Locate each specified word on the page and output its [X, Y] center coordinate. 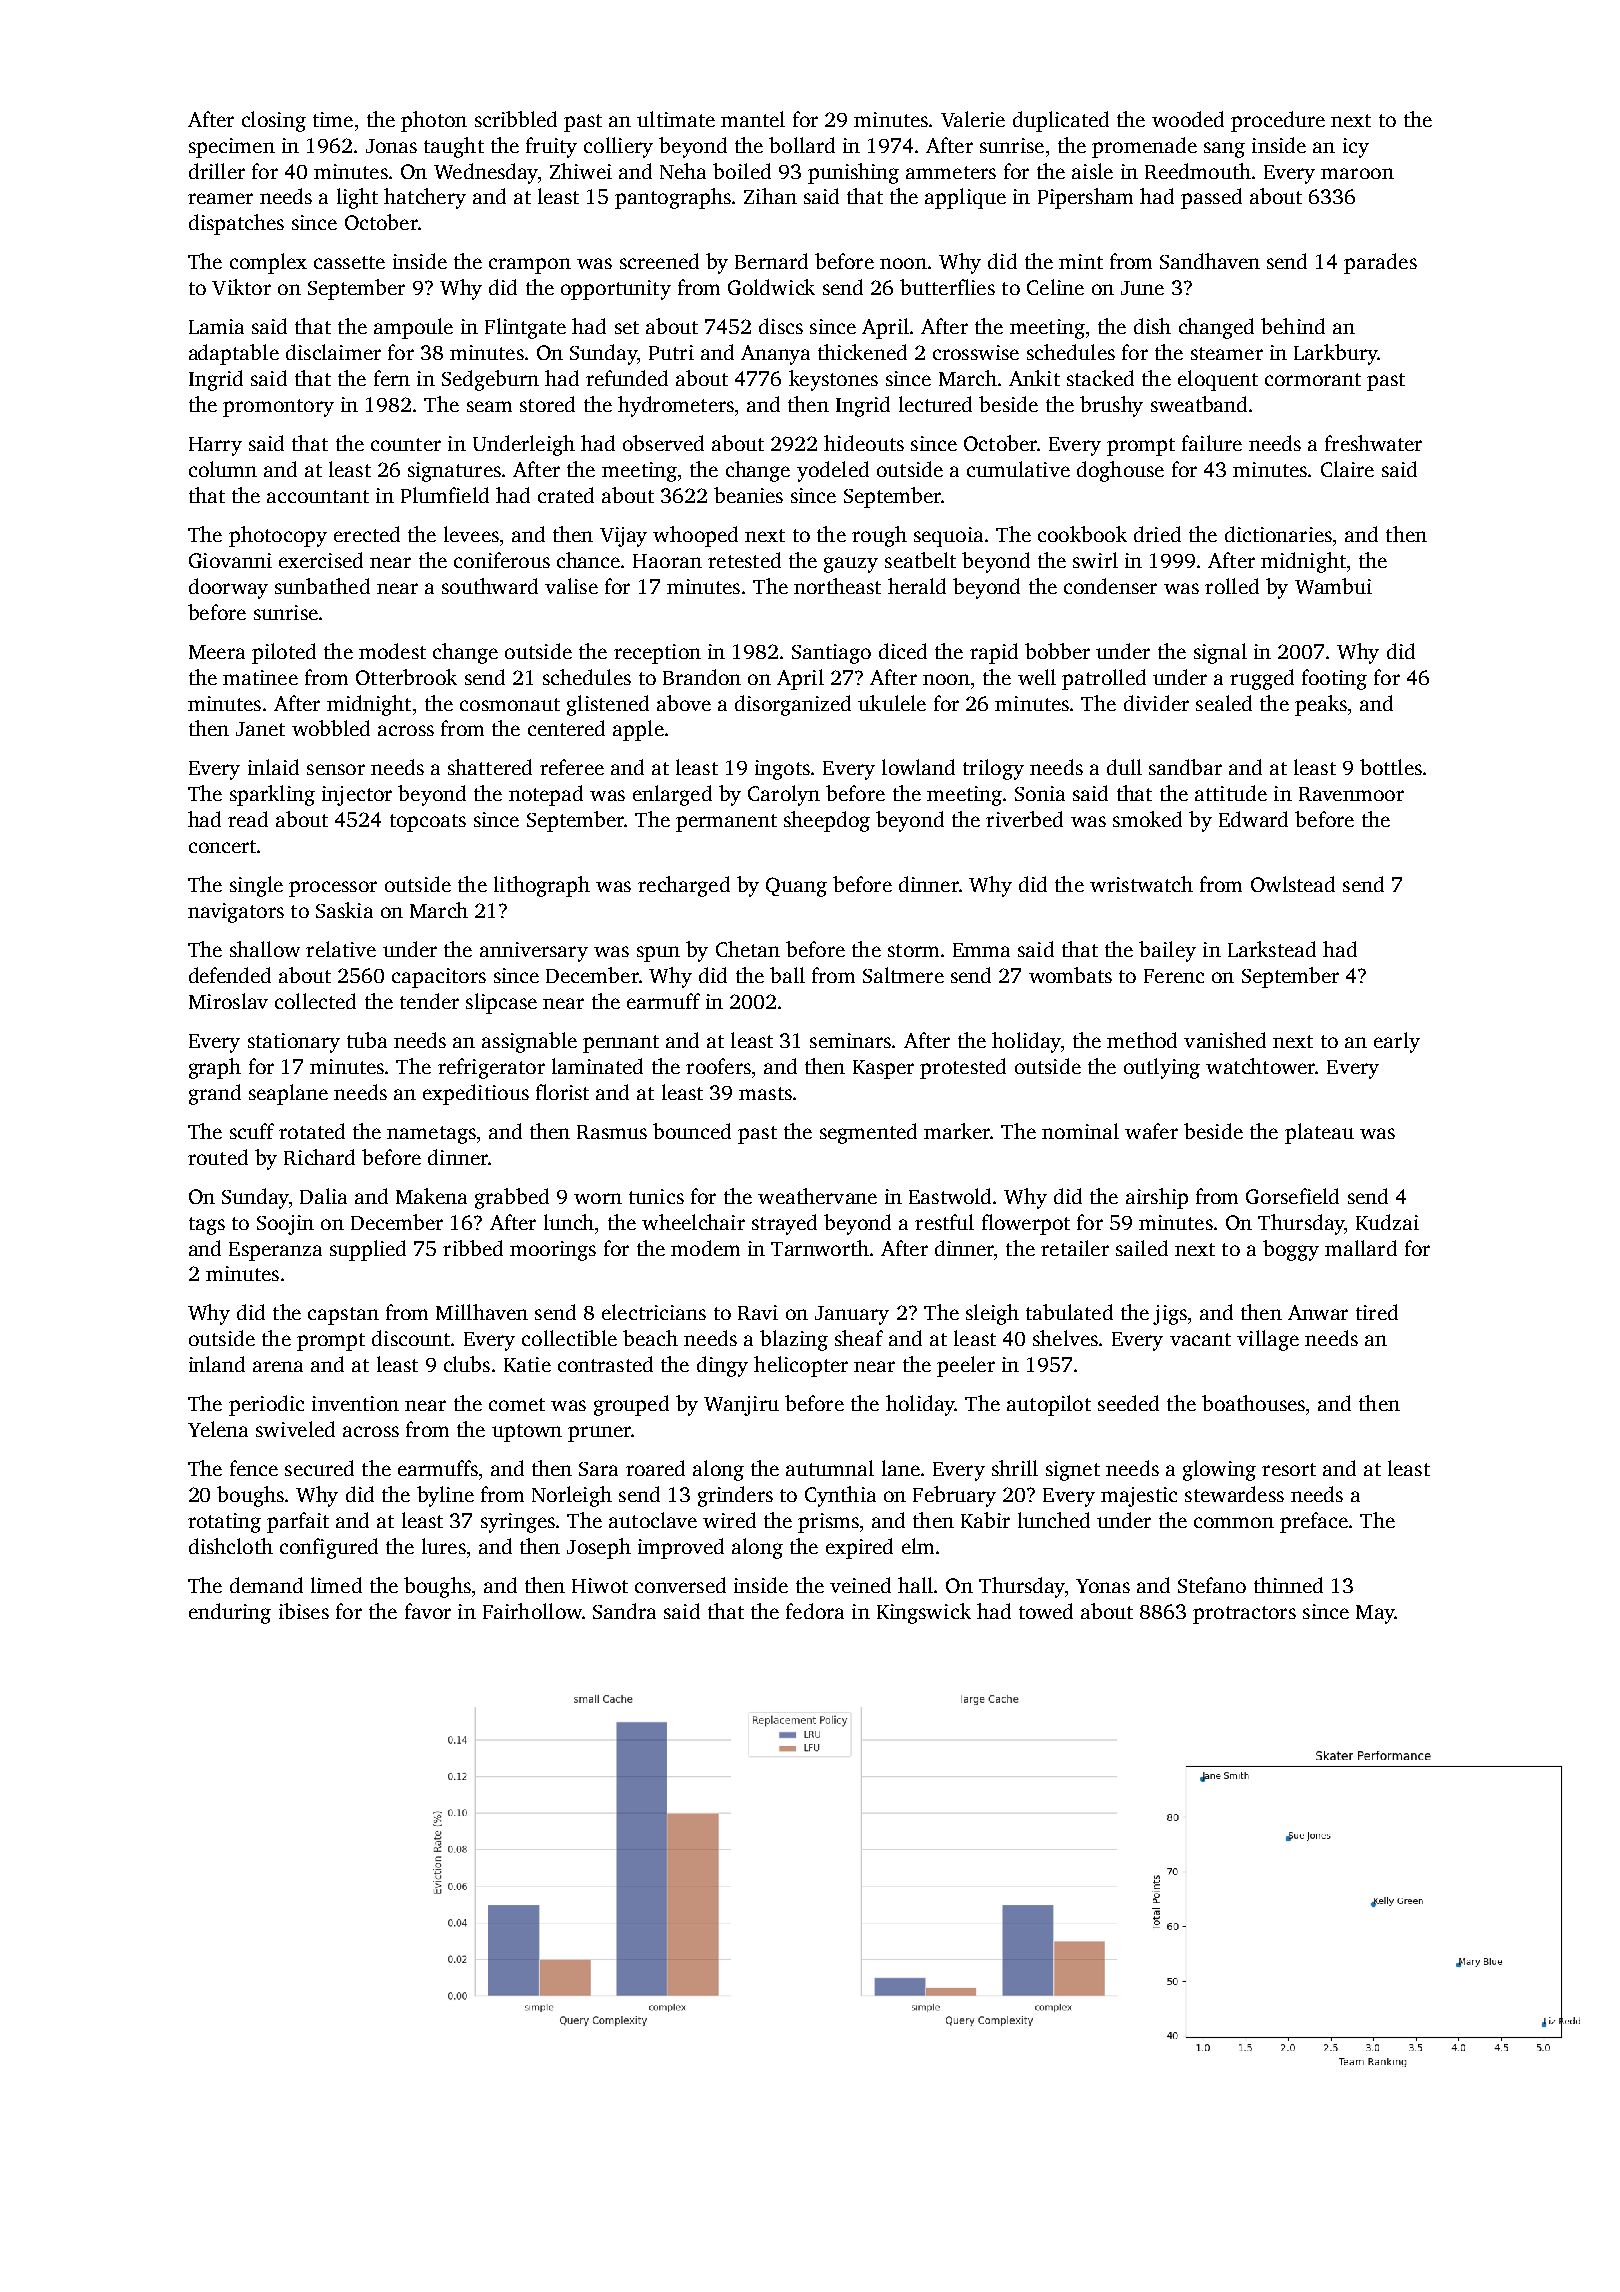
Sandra [624, 1611]
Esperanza [275, 1251]
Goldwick [771, 287]
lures [444, 1546]
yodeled [833, 471]
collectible [569, 1338]
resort [1289, 1469]
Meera [217, 652]
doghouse [1120, 471]
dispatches [236, 224]
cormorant [1313, 379]
